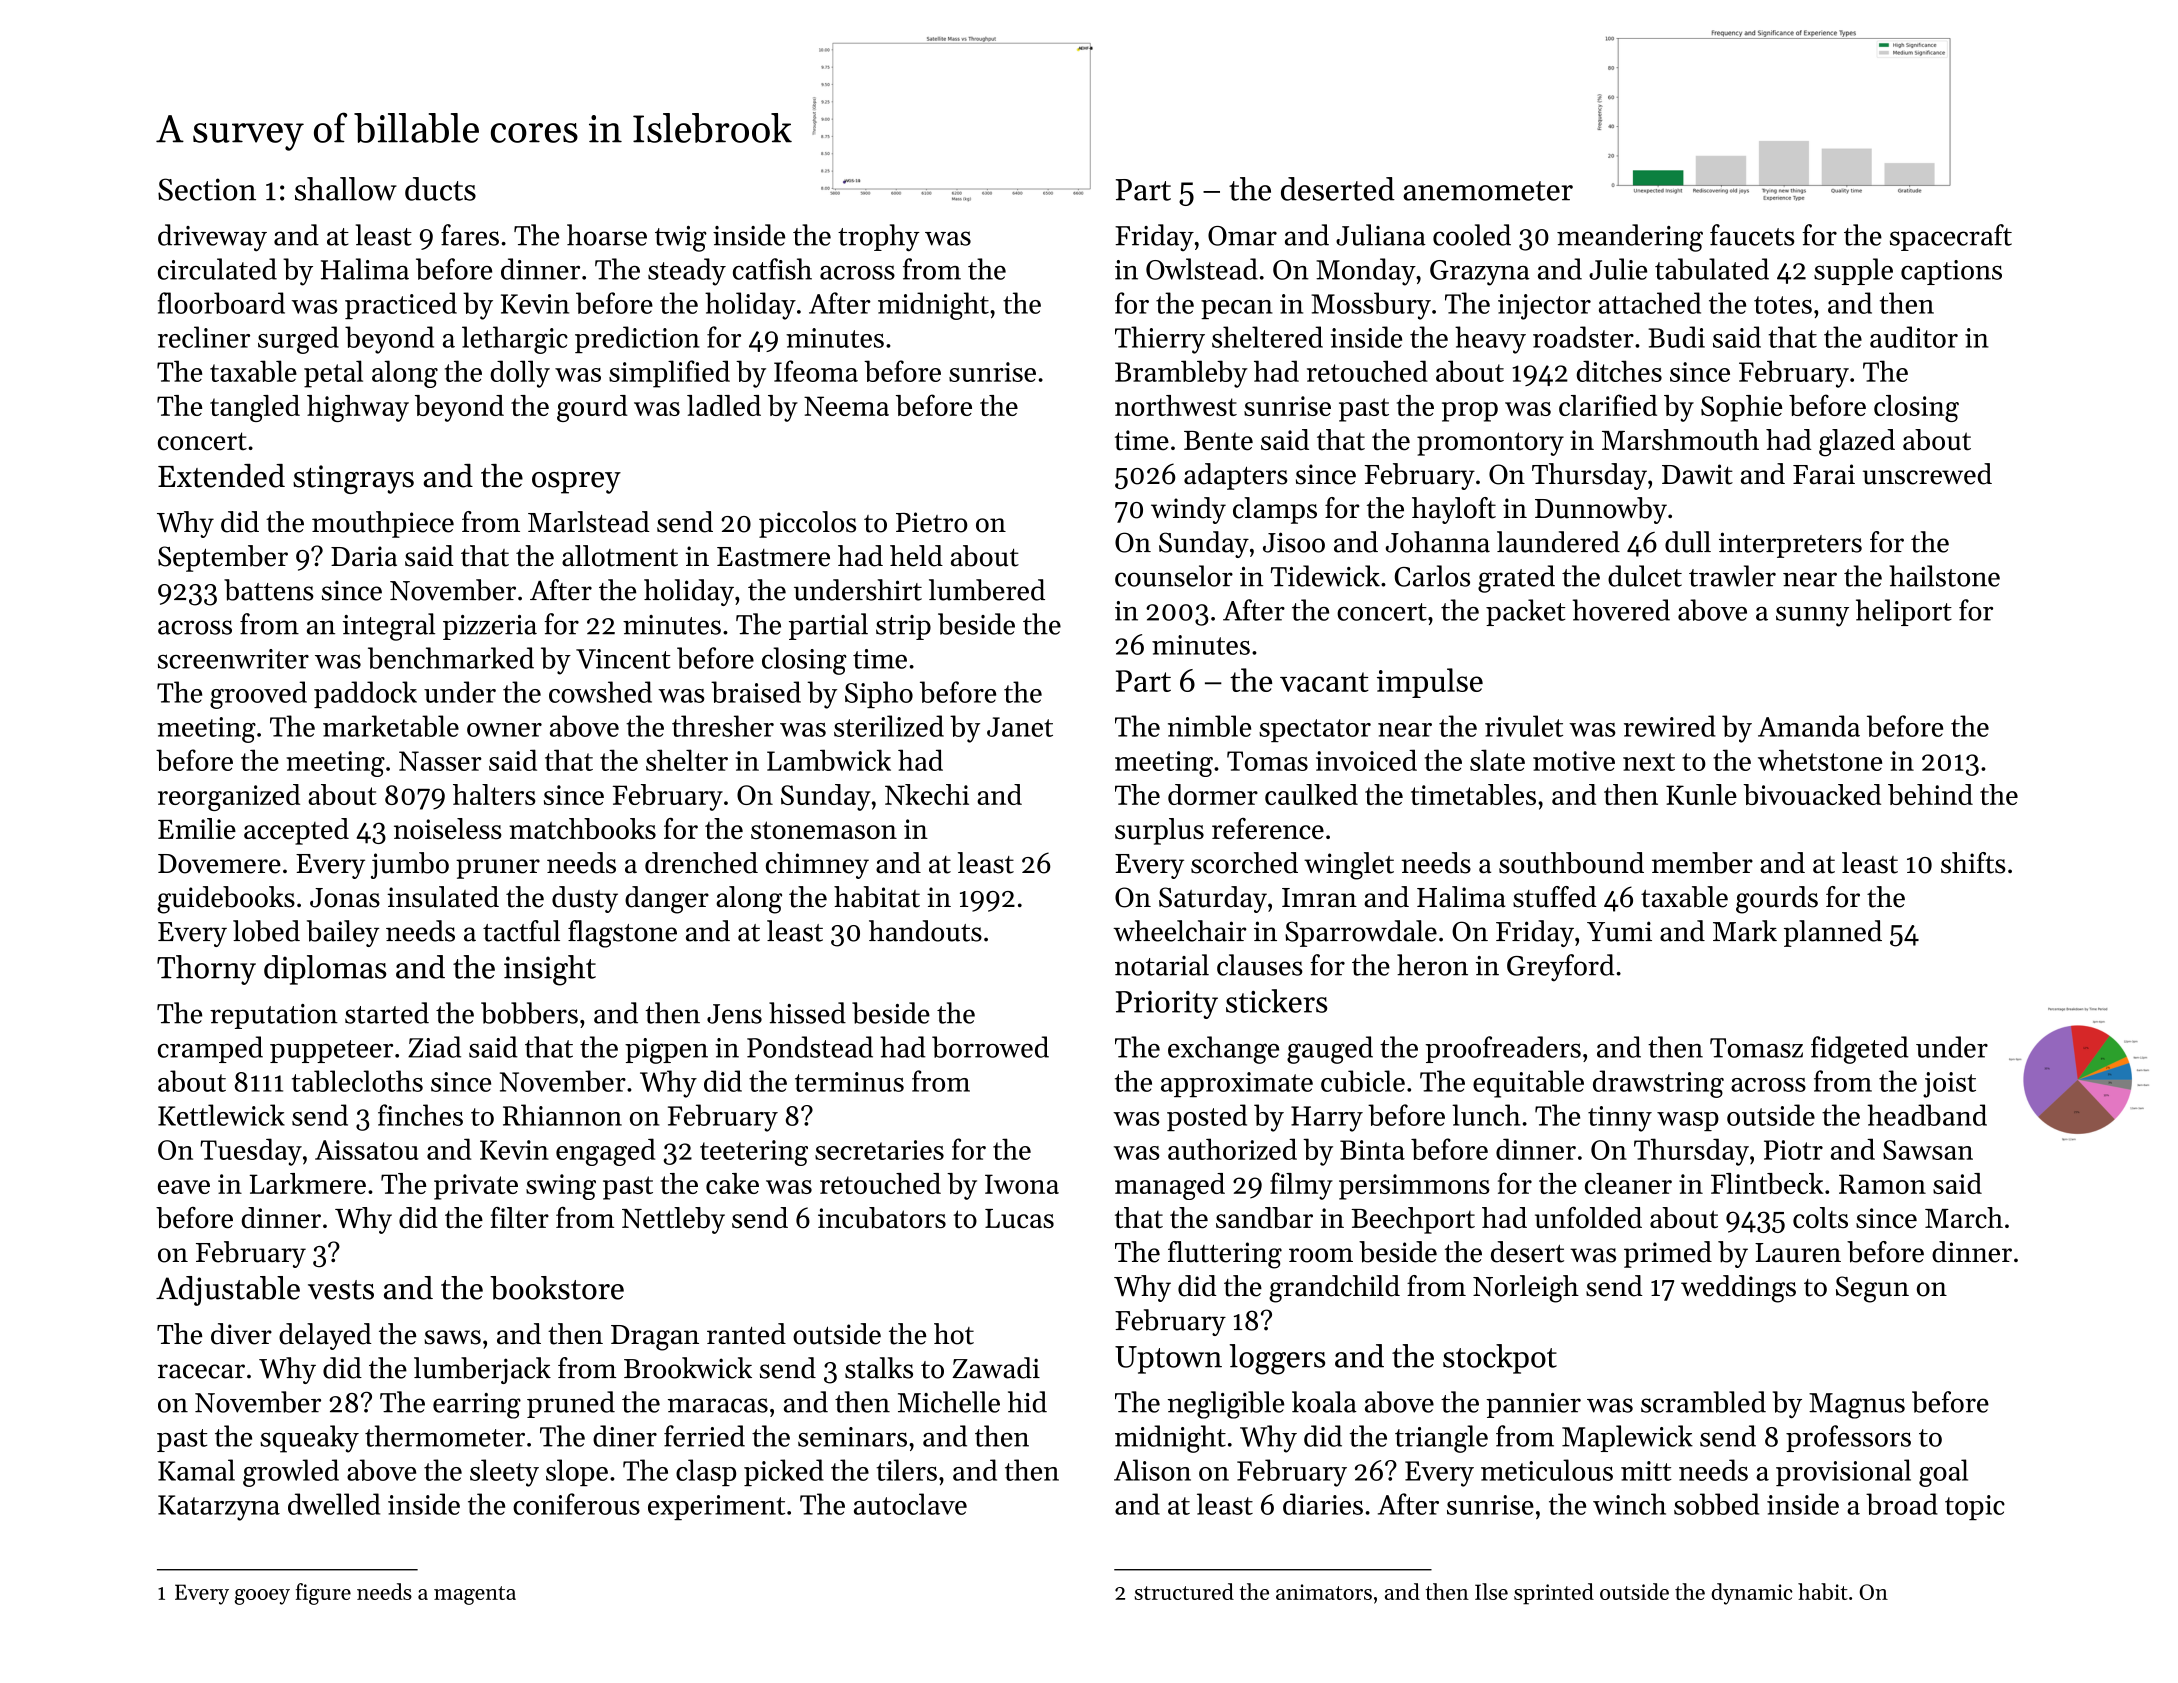 This page has height=1683, width=2178. I want to click on Bente, so click(1218, 441).
